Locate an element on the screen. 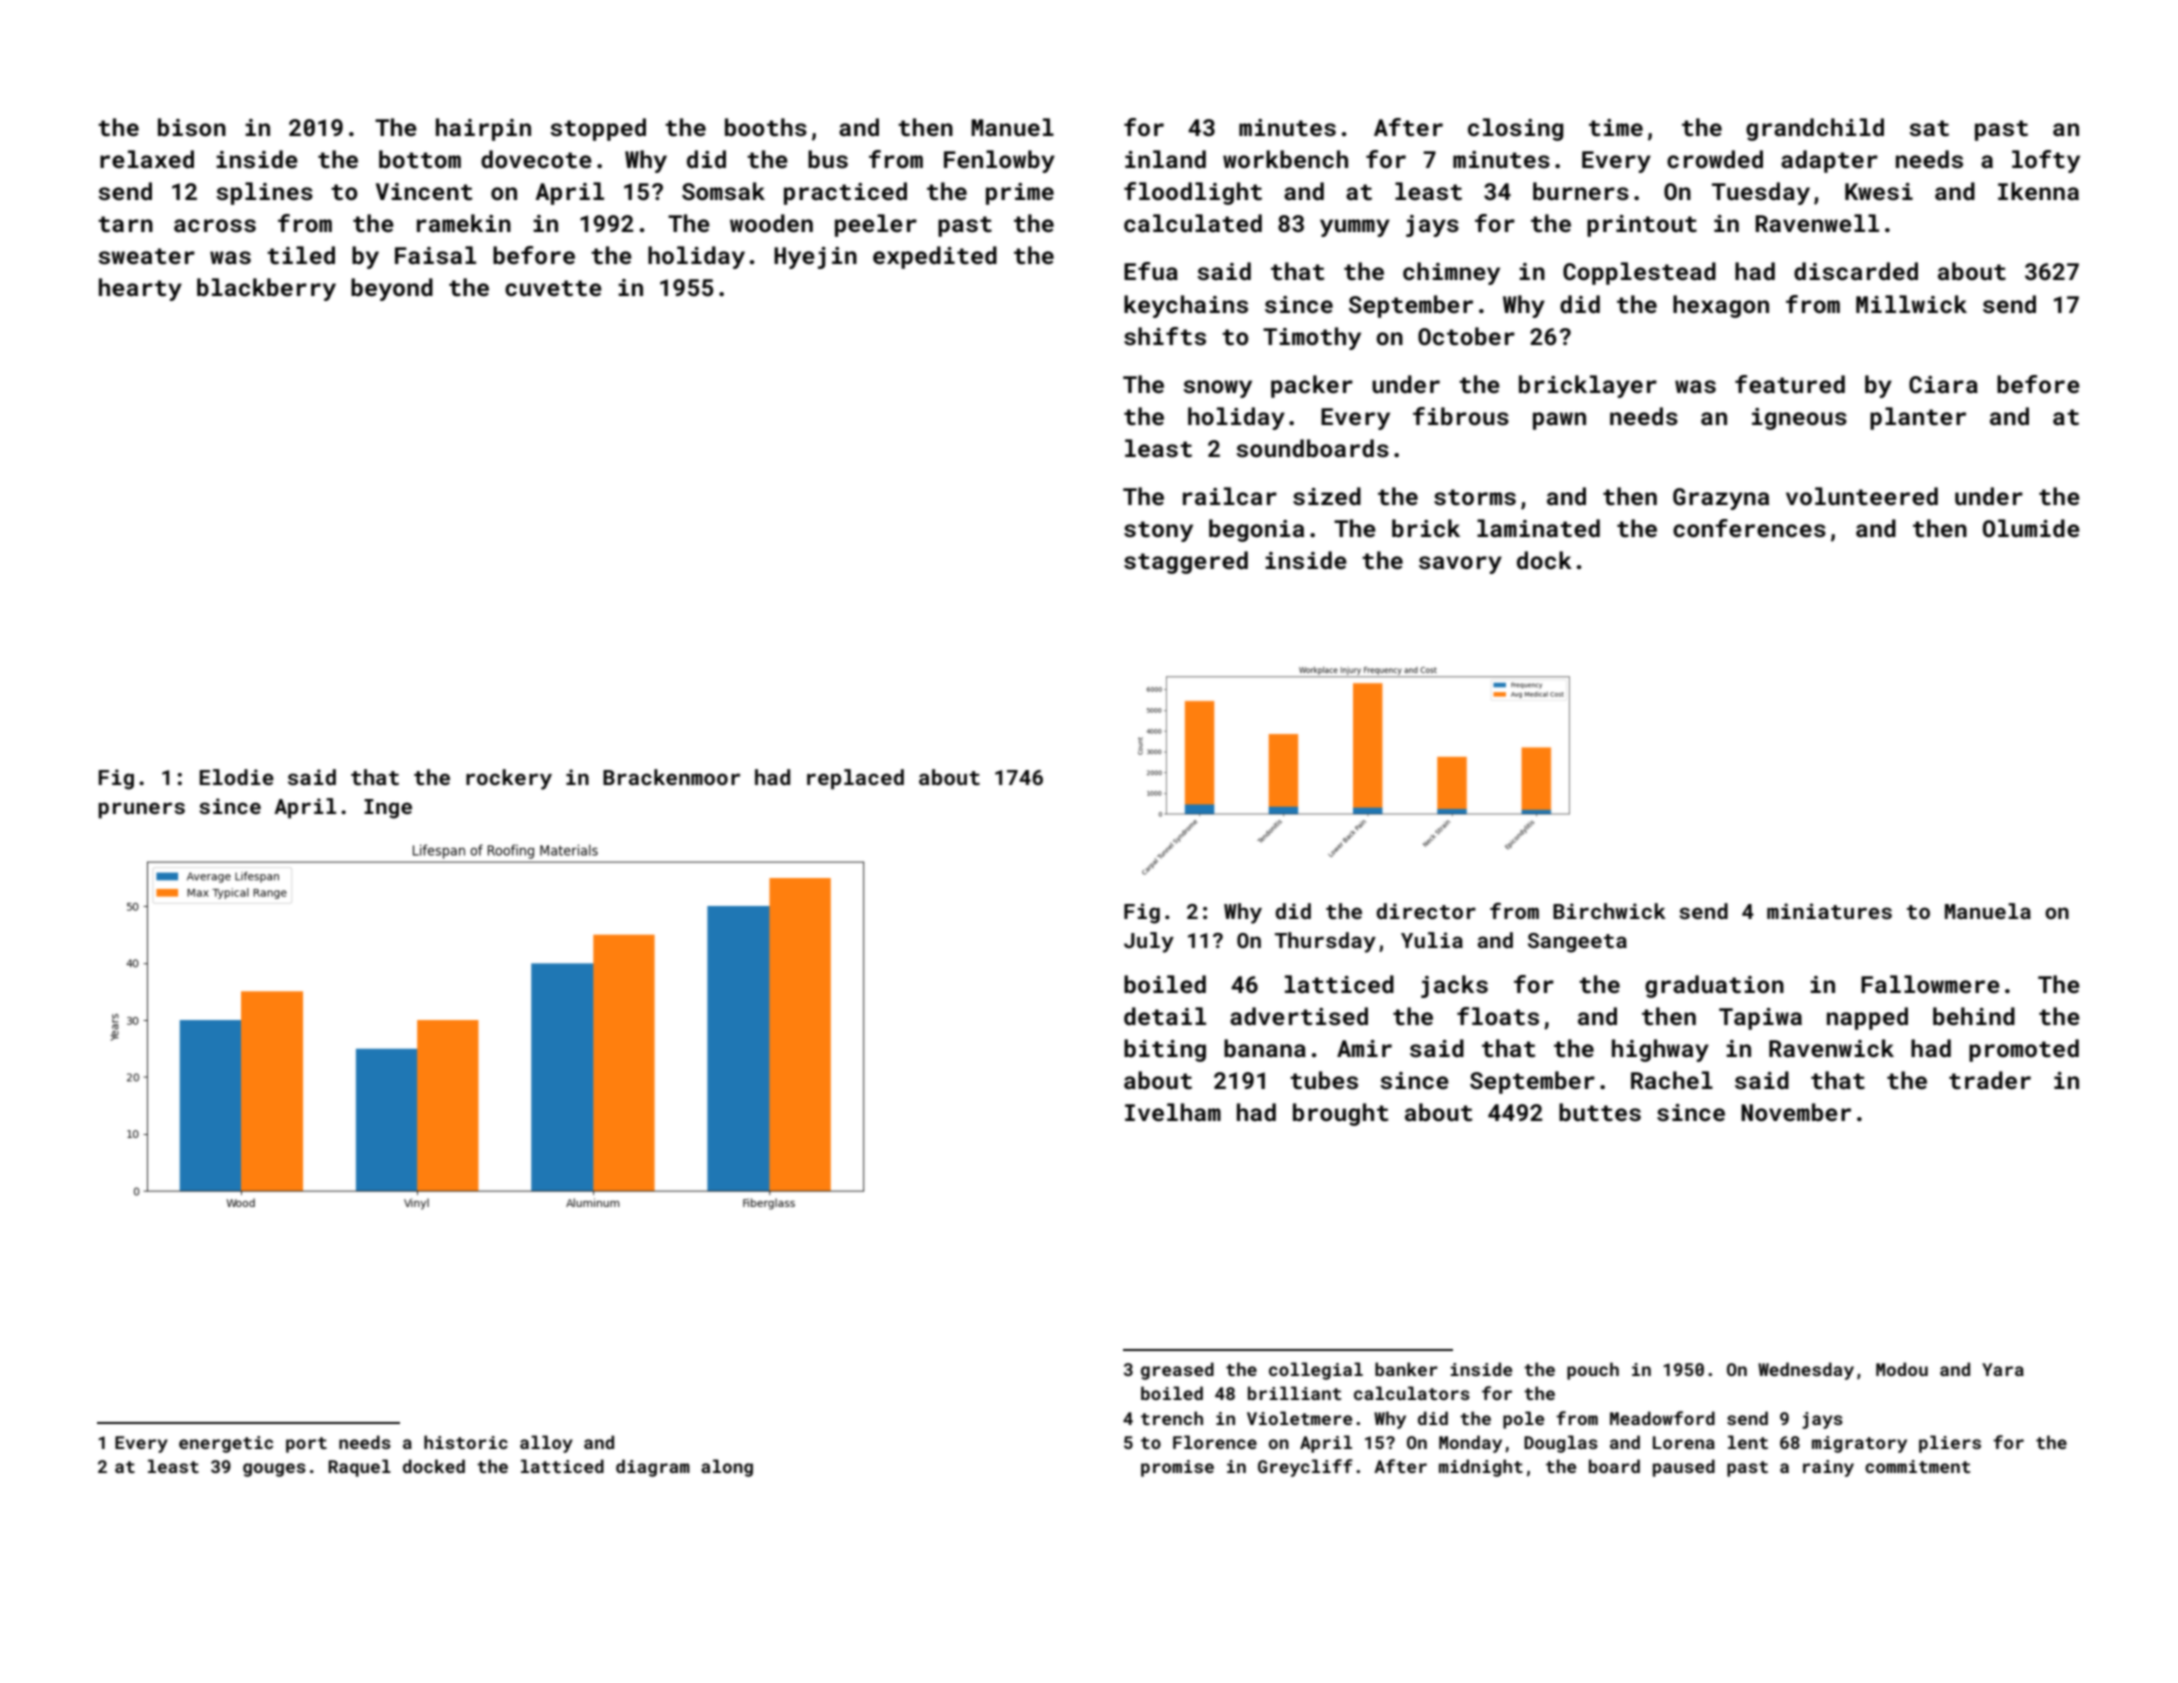 This screenshot has height=1683, width=2178. Copplestead is located at coordinates (1639, 273).
